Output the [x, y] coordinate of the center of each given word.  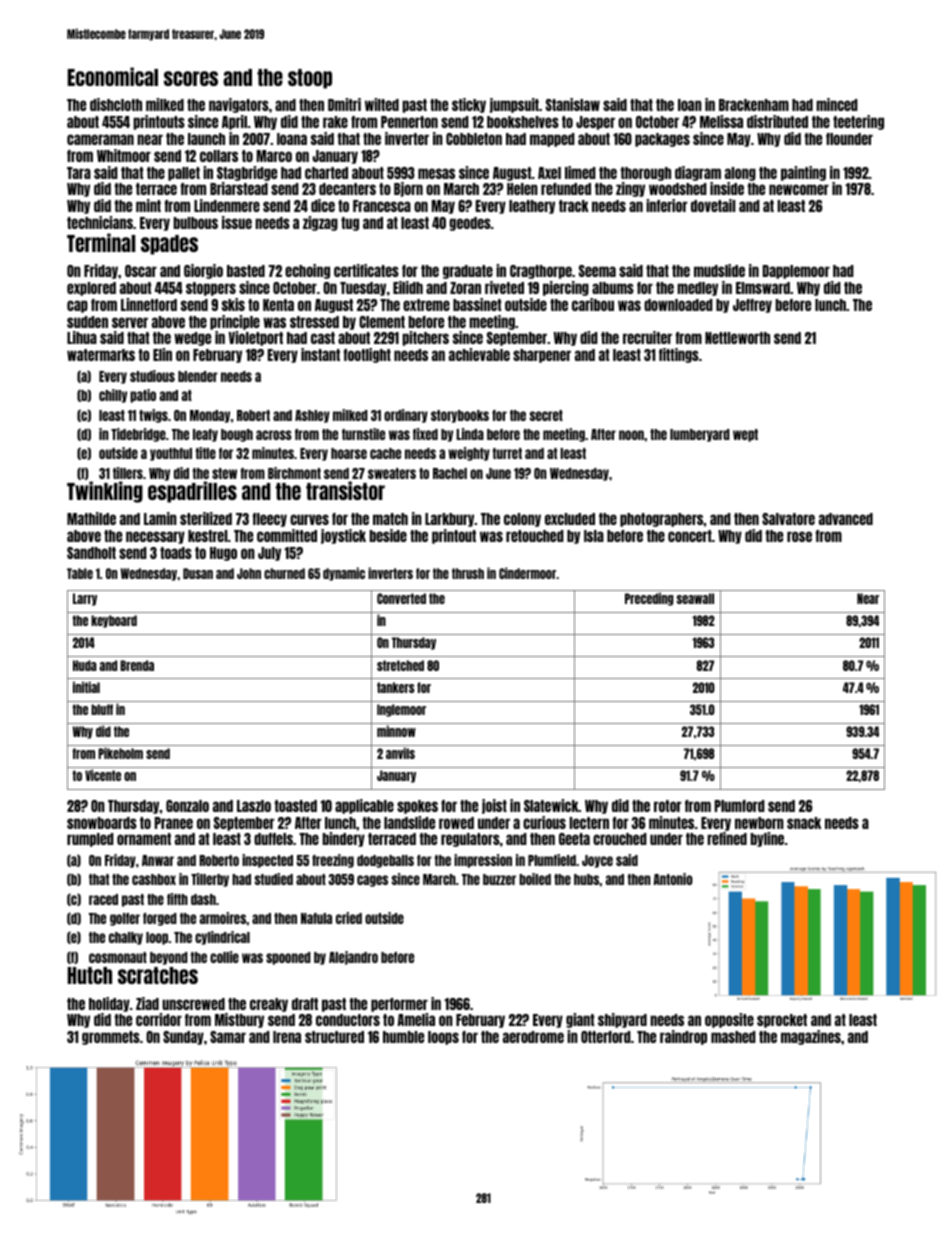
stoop [310, 79]
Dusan [198, 573]
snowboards [102, 823]
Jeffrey [752, 306]
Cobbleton [474, 139]
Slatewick [551, 805]
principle [235, 322]
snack [804, 823]
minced [837, 104]
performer [399, 1005]
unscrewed [193, 1004]
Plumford [740, 806]
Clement [382, 322]
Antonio [673, 879]
